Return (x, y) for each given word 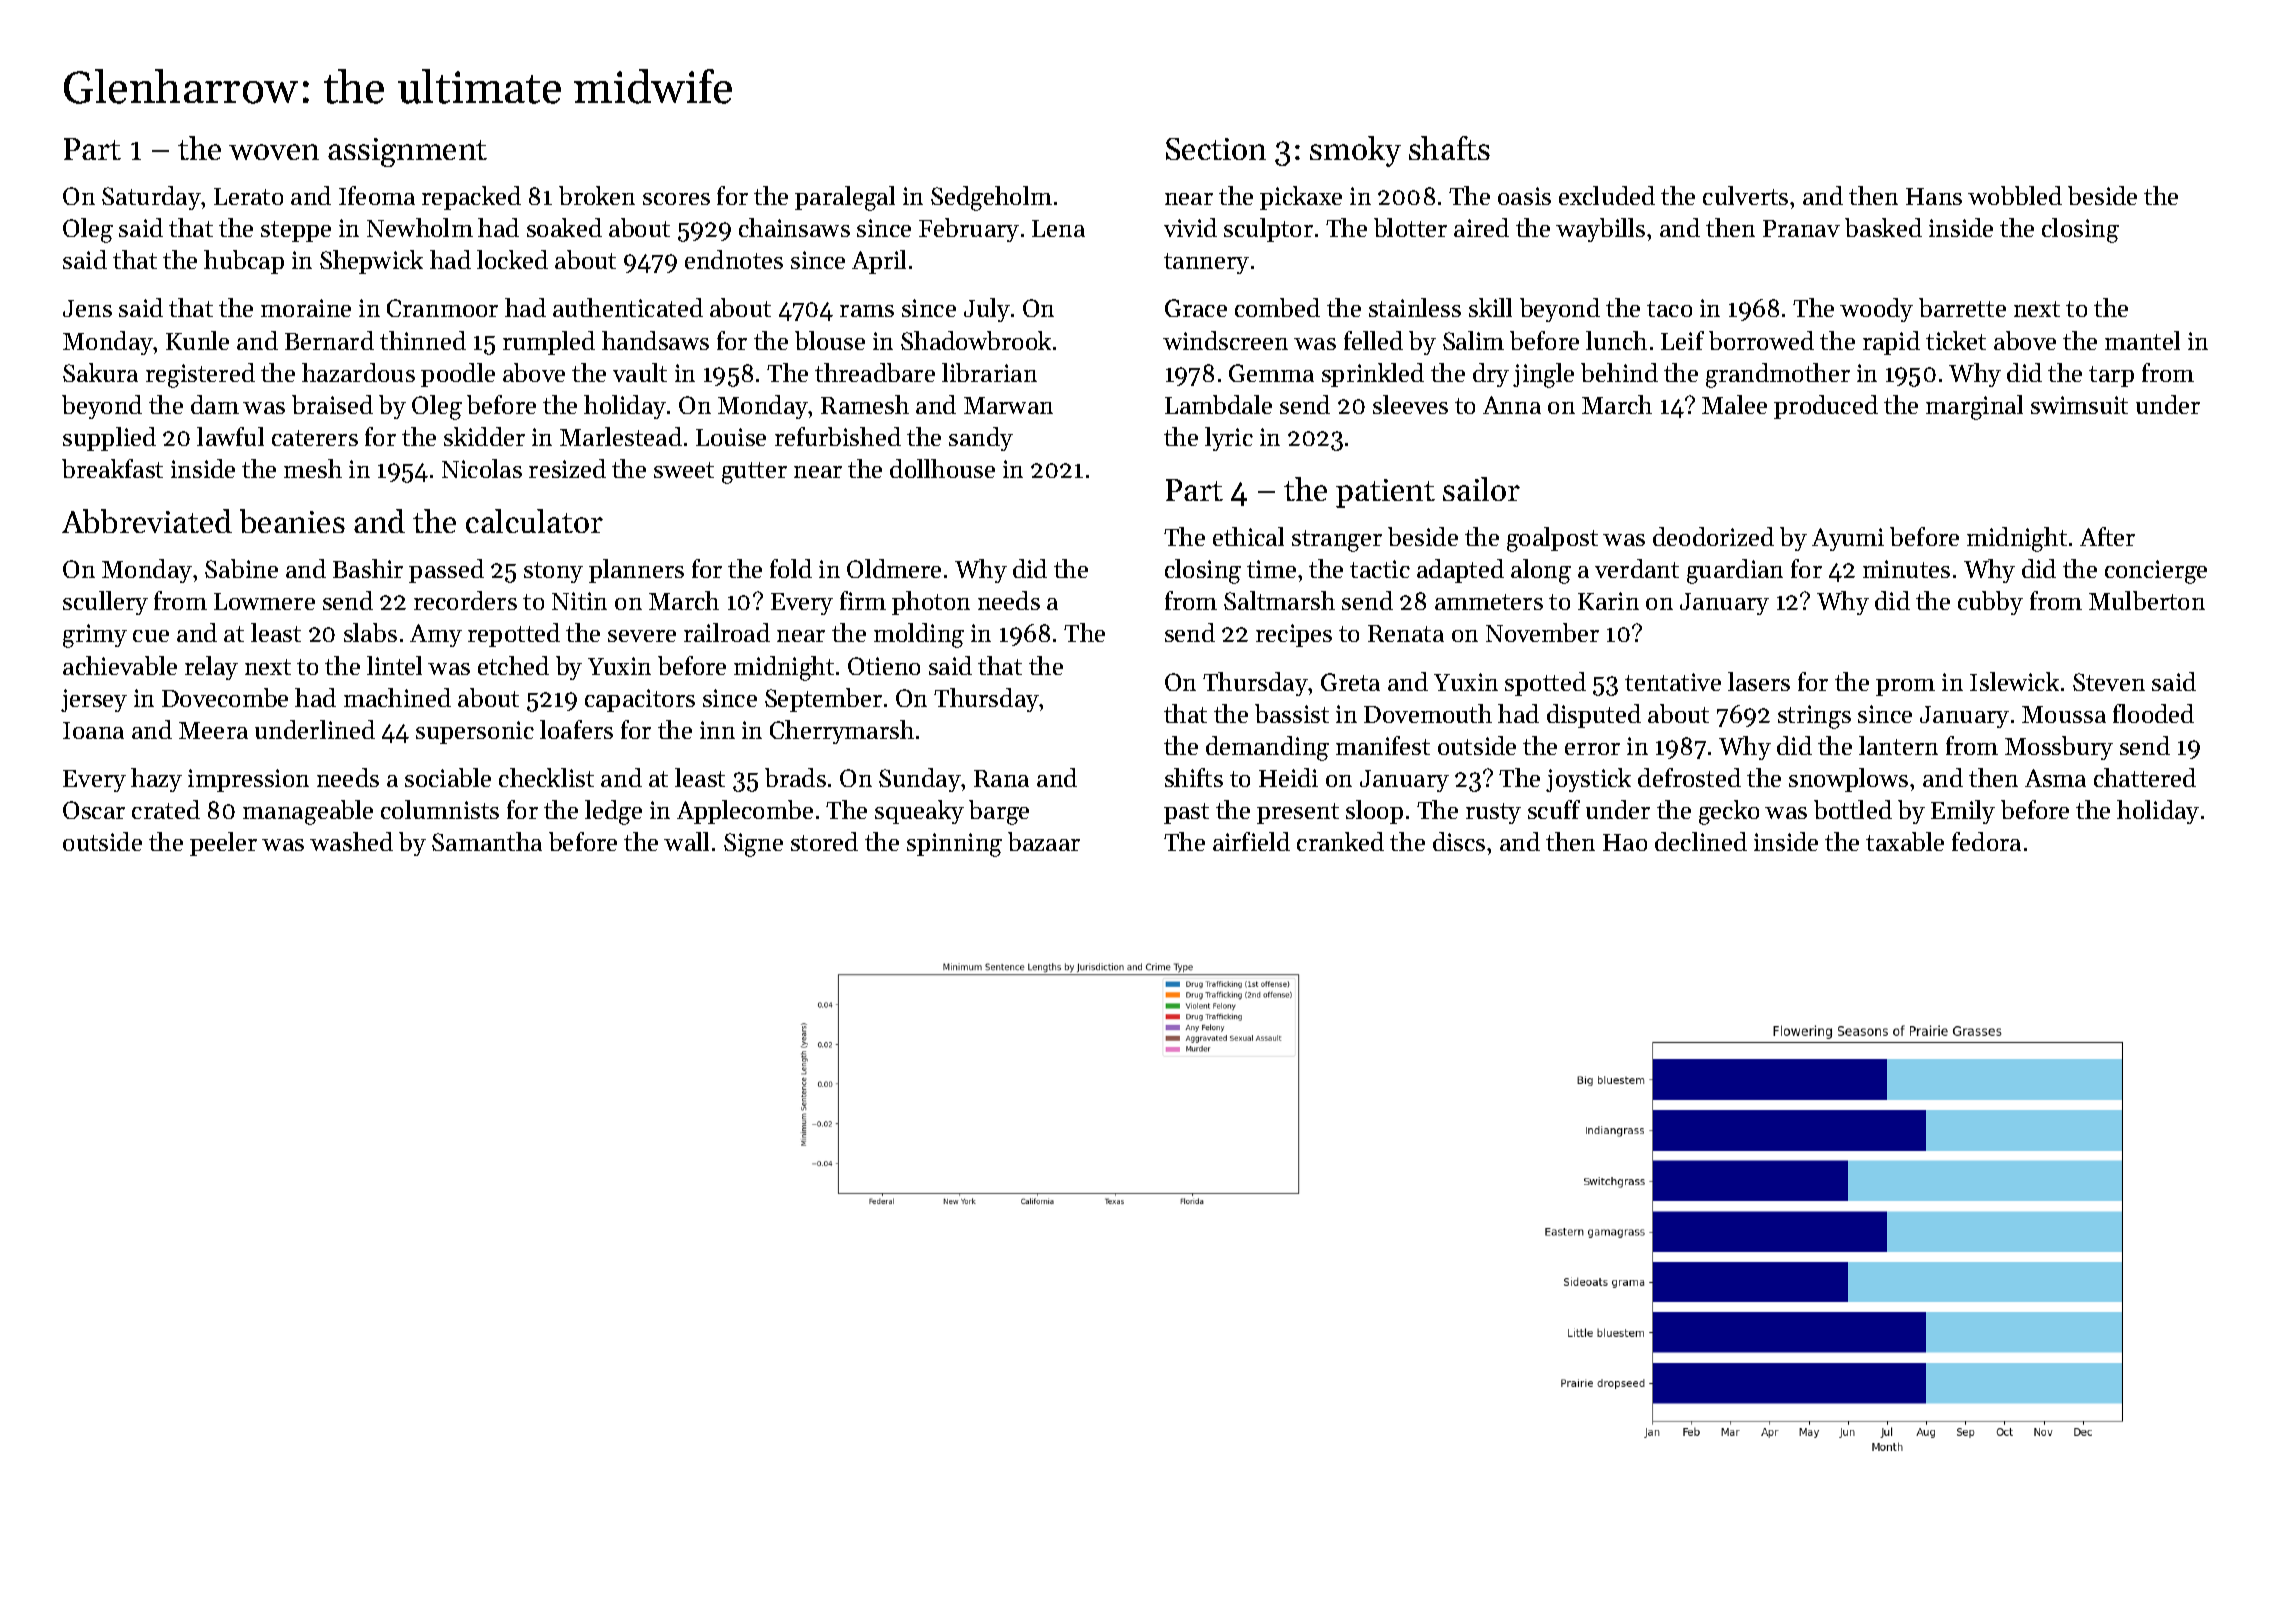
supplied (109, 439)
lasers (1759, 681)
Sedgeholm (991, 198)
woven (274, 152)
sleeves (1410, 404)
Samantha (487, 841)
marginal (1974, 407)
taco (1669, 309)
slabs (370, 632)
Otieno (884, 666)
